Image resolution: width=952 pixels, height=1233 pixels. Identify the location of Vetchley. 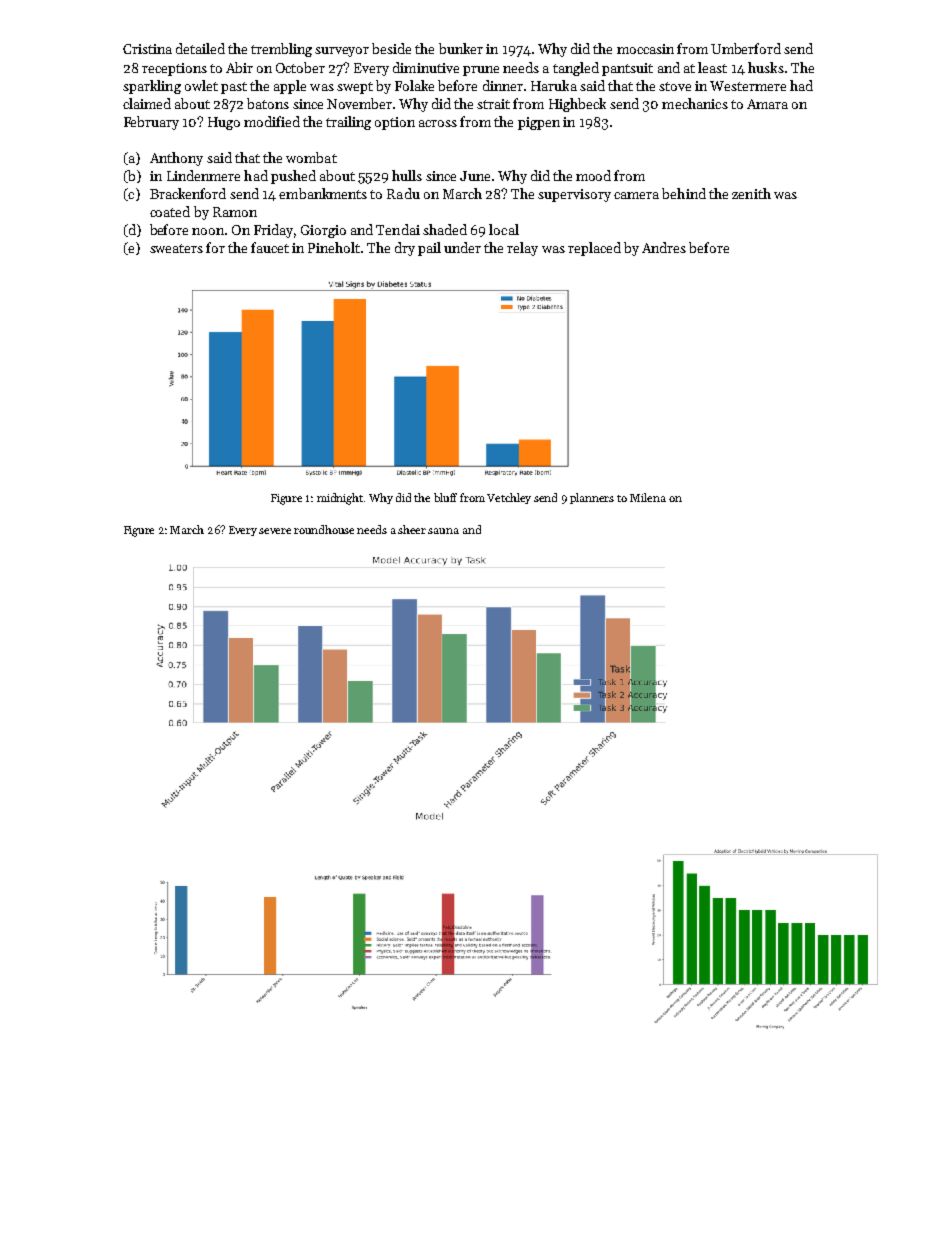
(509, 498).
